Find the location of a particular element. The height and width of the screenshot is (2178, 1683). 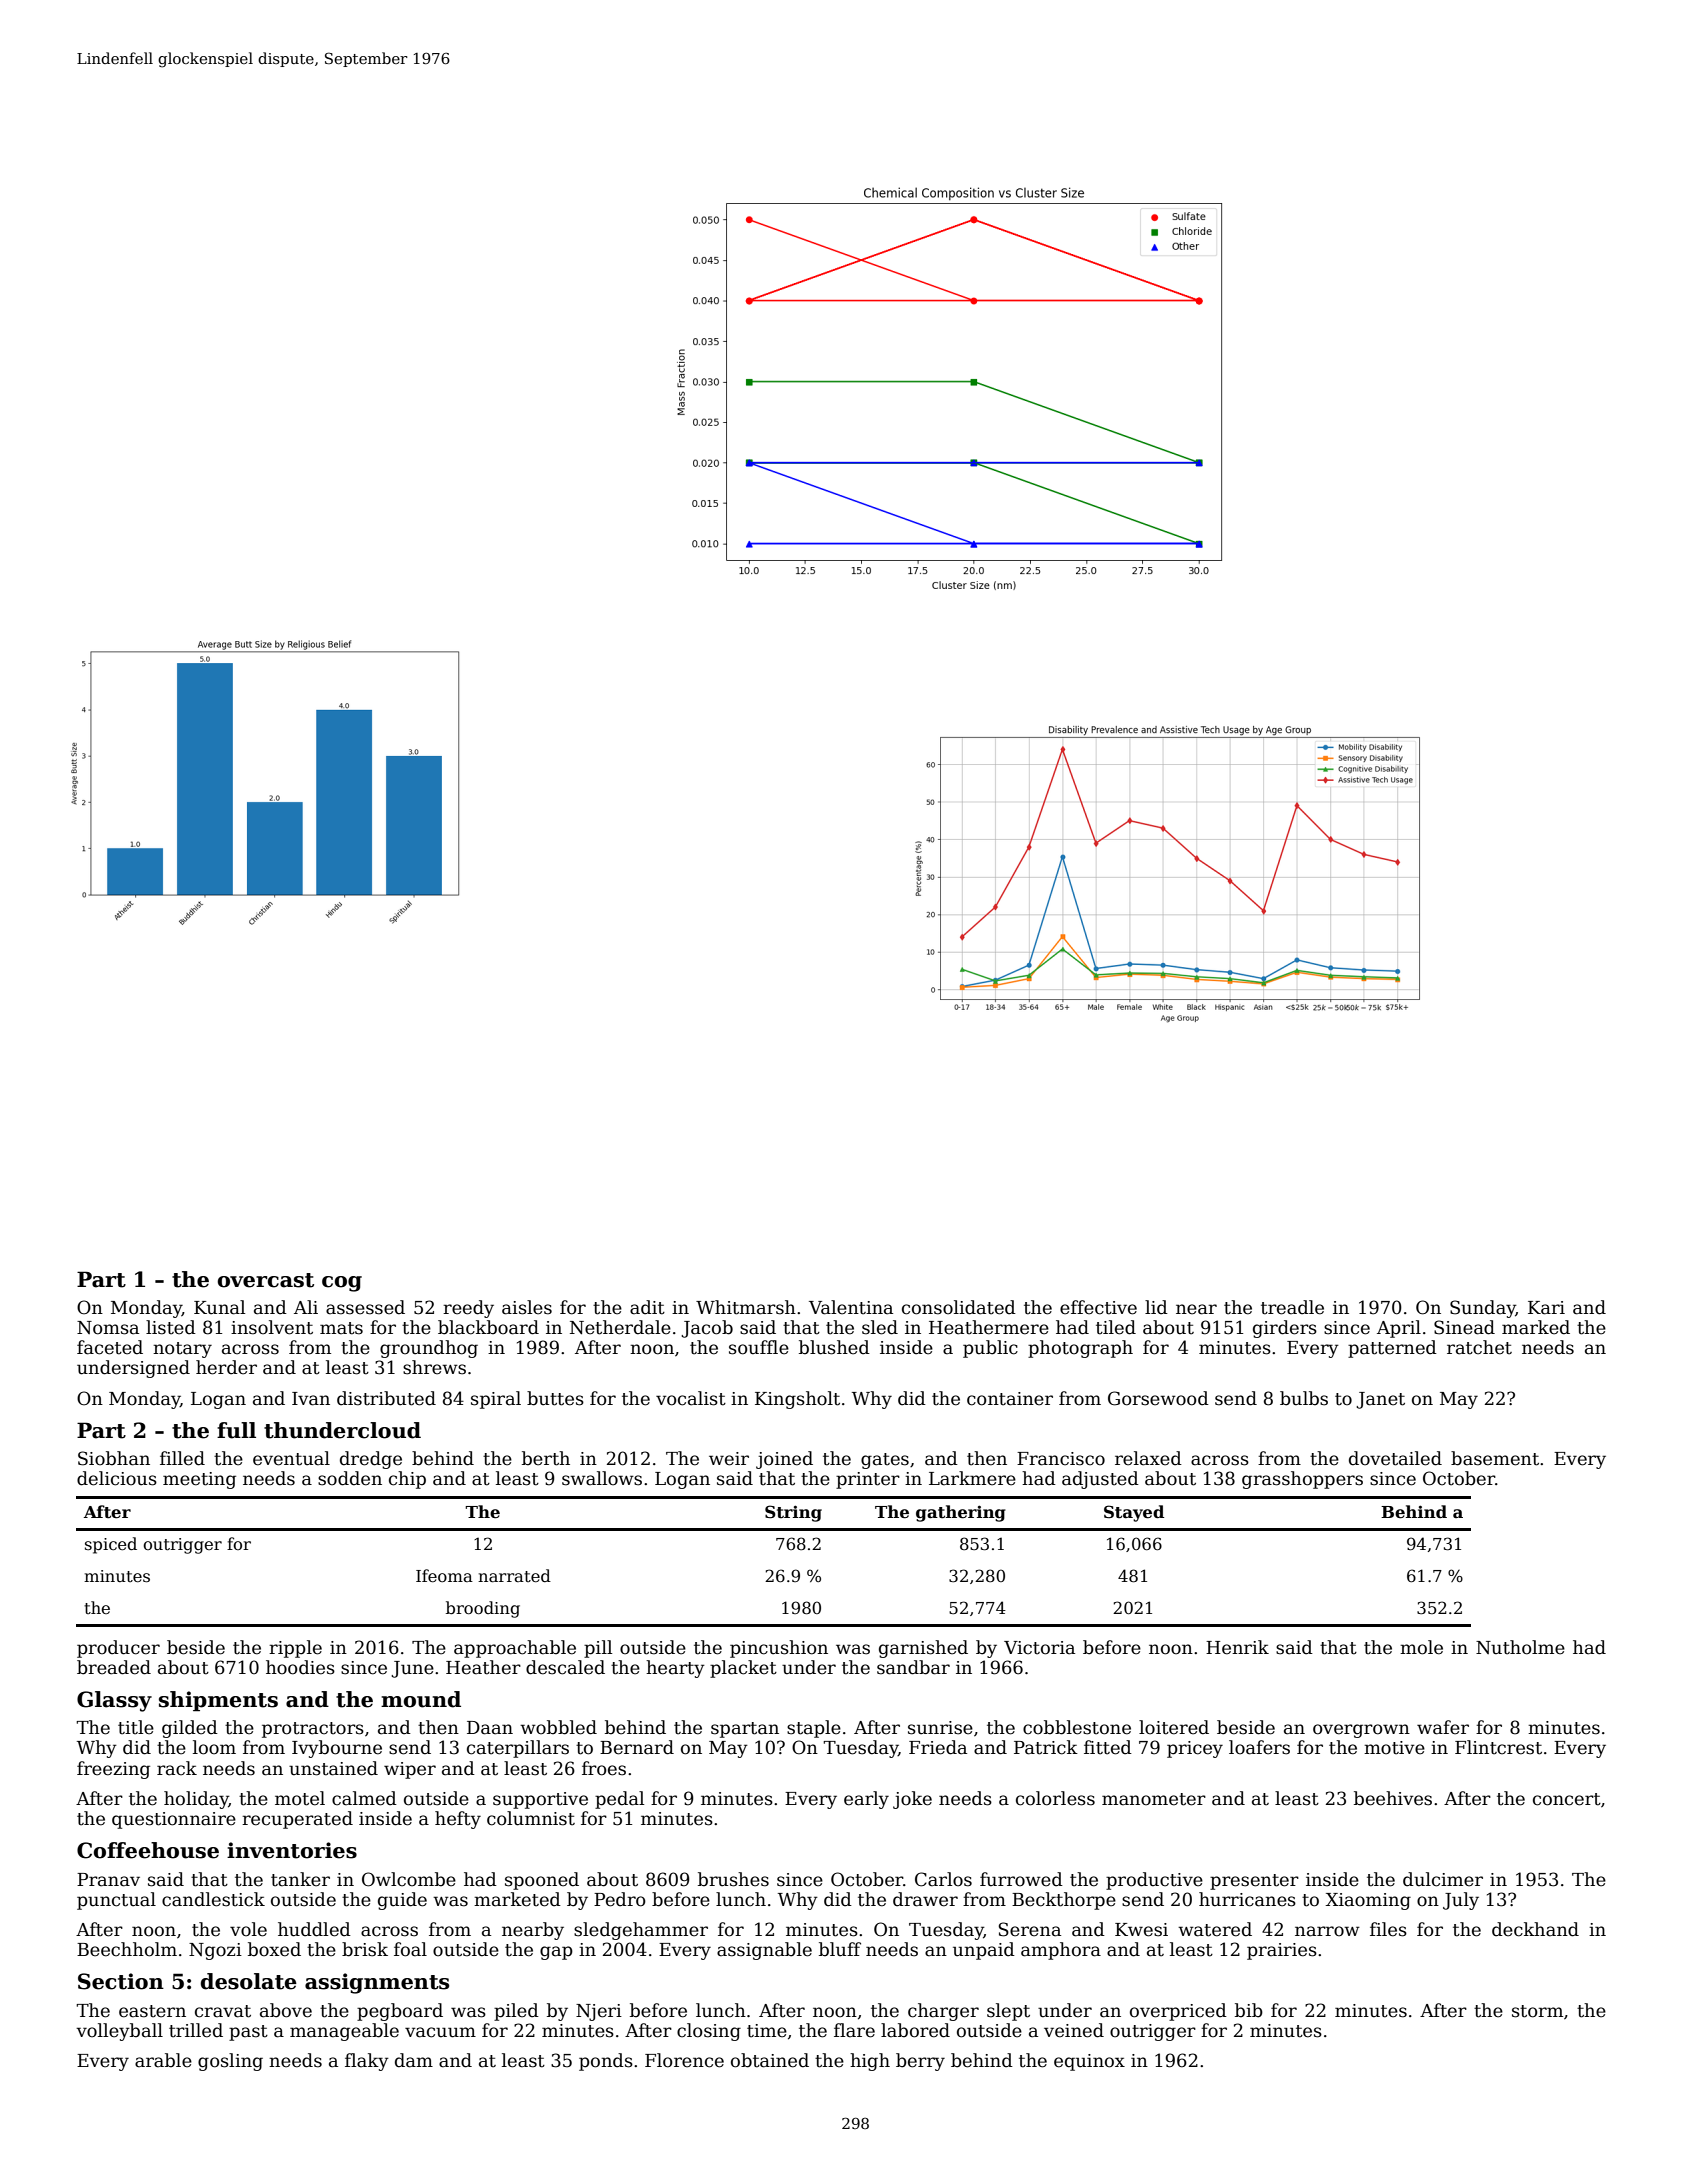

joke is located at coordinates (912, 1800).
